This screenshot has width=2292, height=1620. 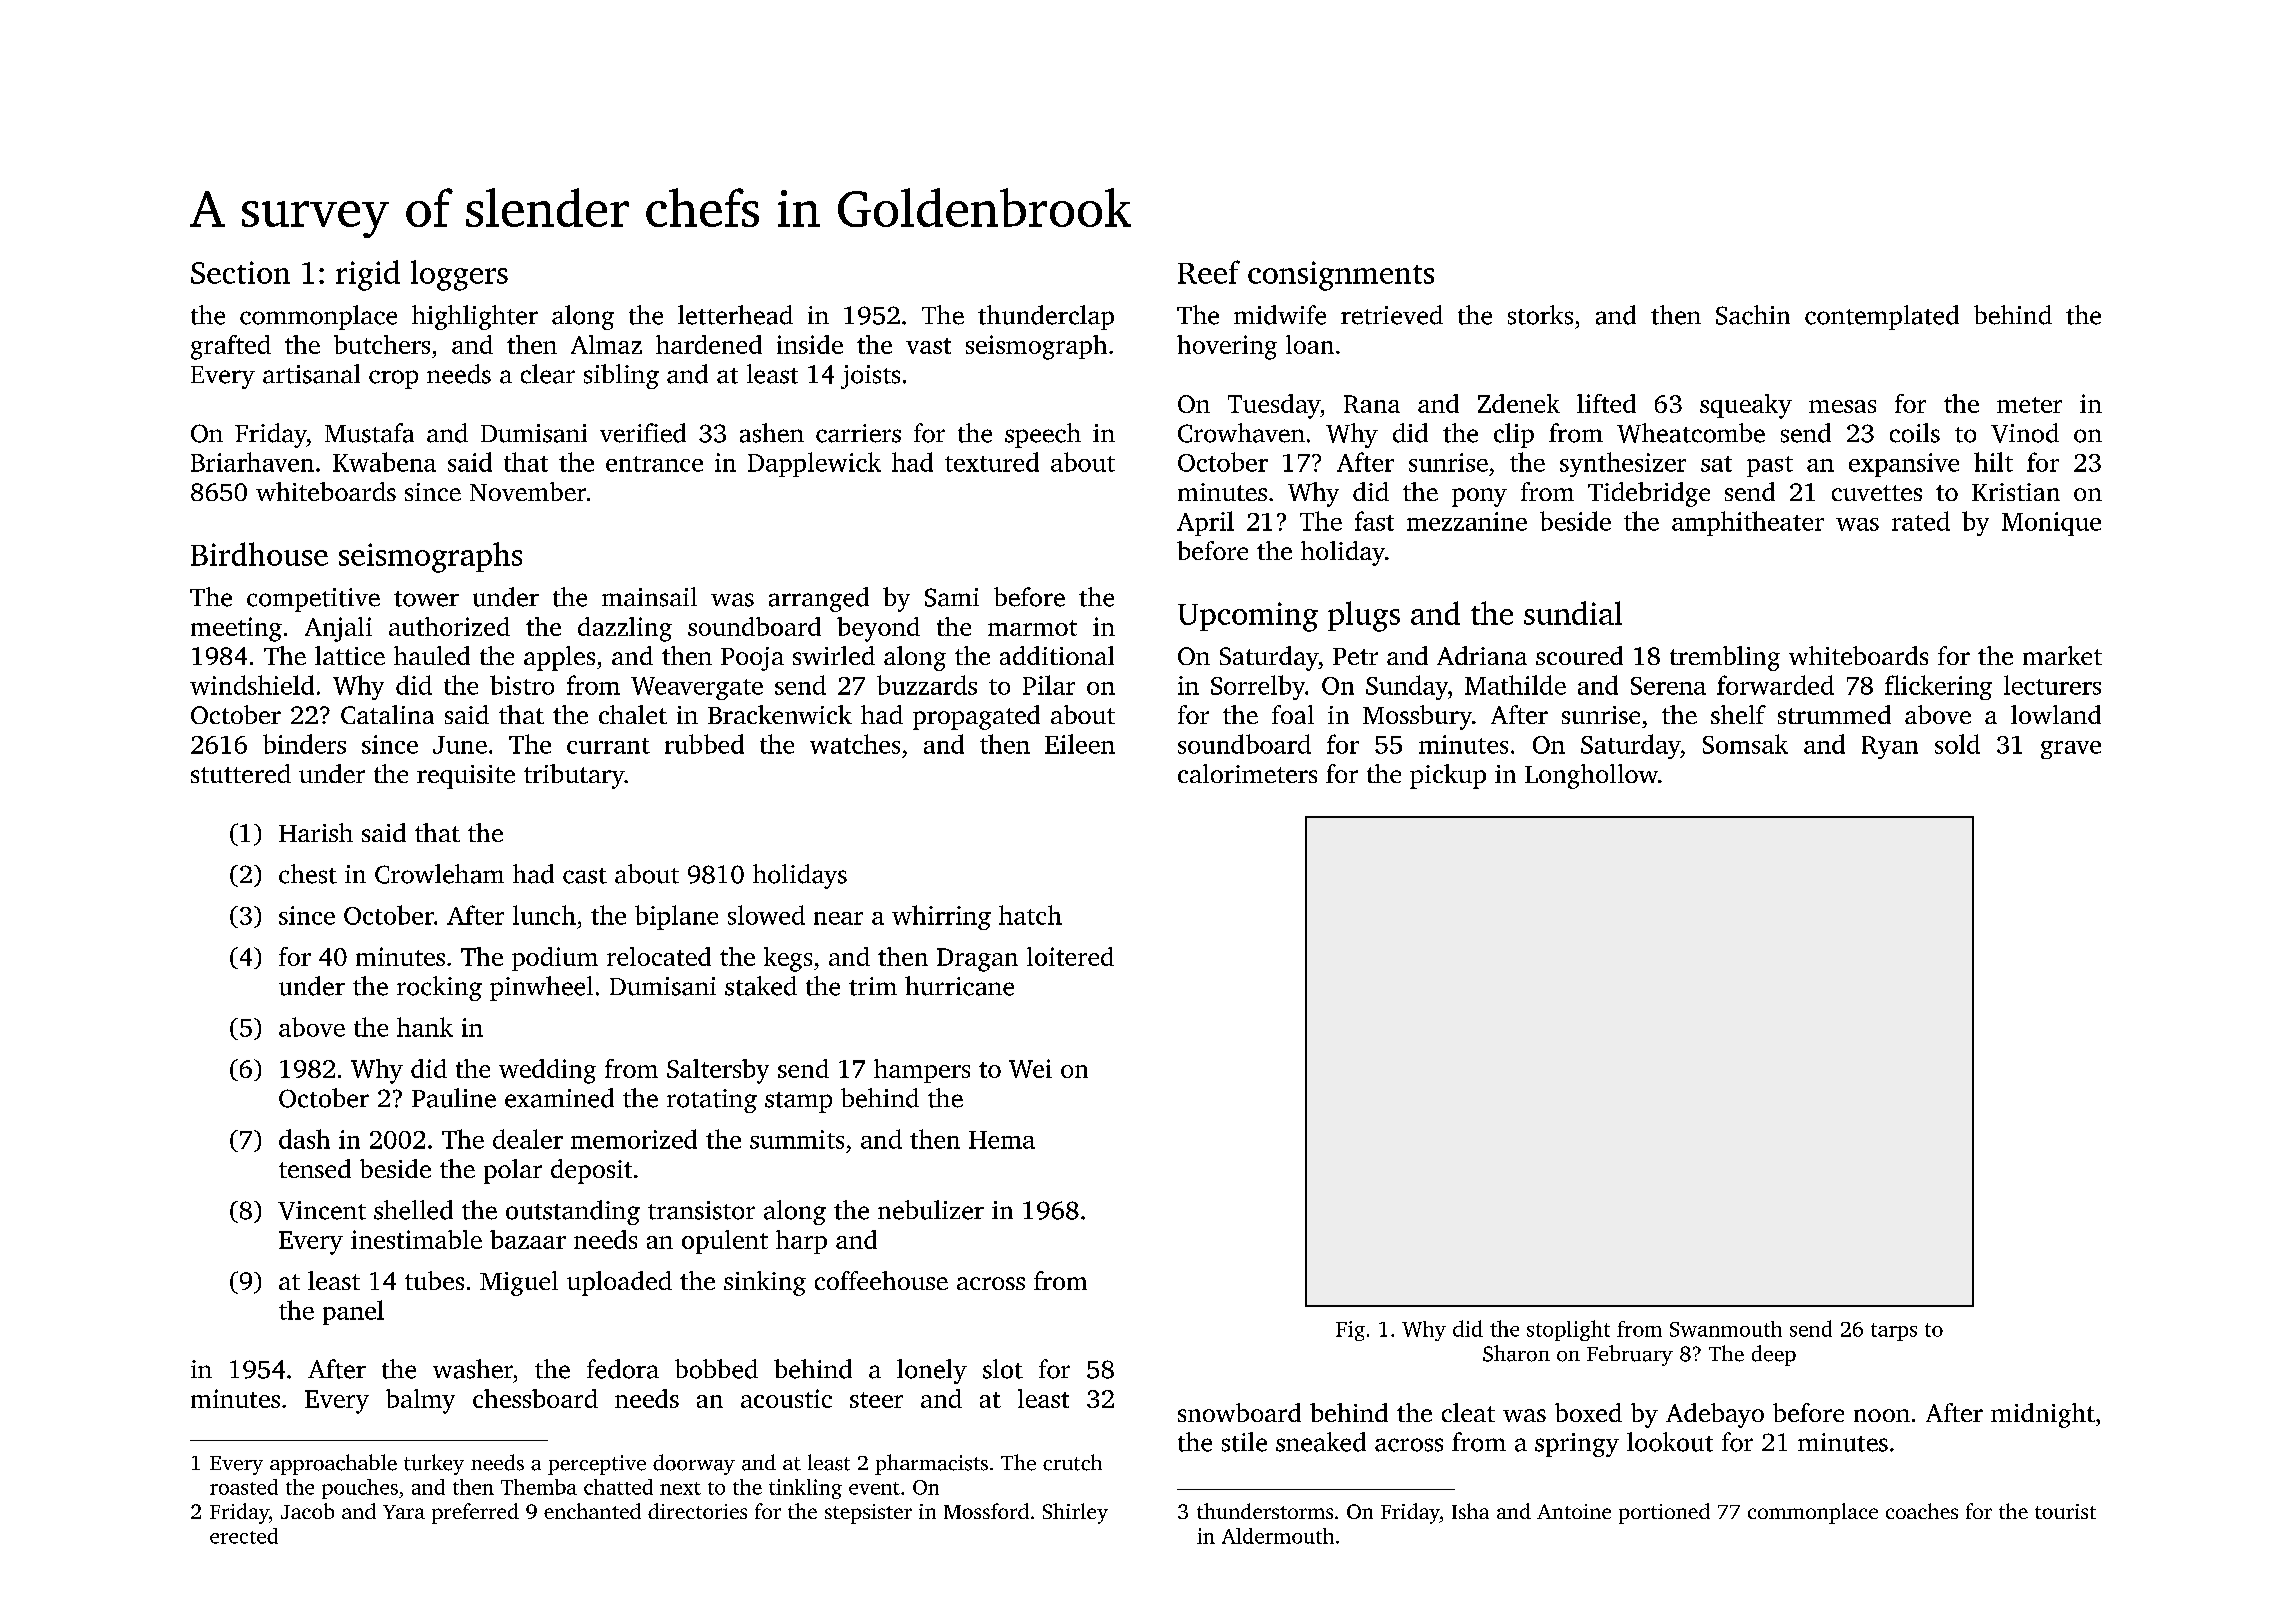 What do you see at coordinates (2071, 750) in the screenshot?
I see `grave` at bounding box center [2071, 750].
